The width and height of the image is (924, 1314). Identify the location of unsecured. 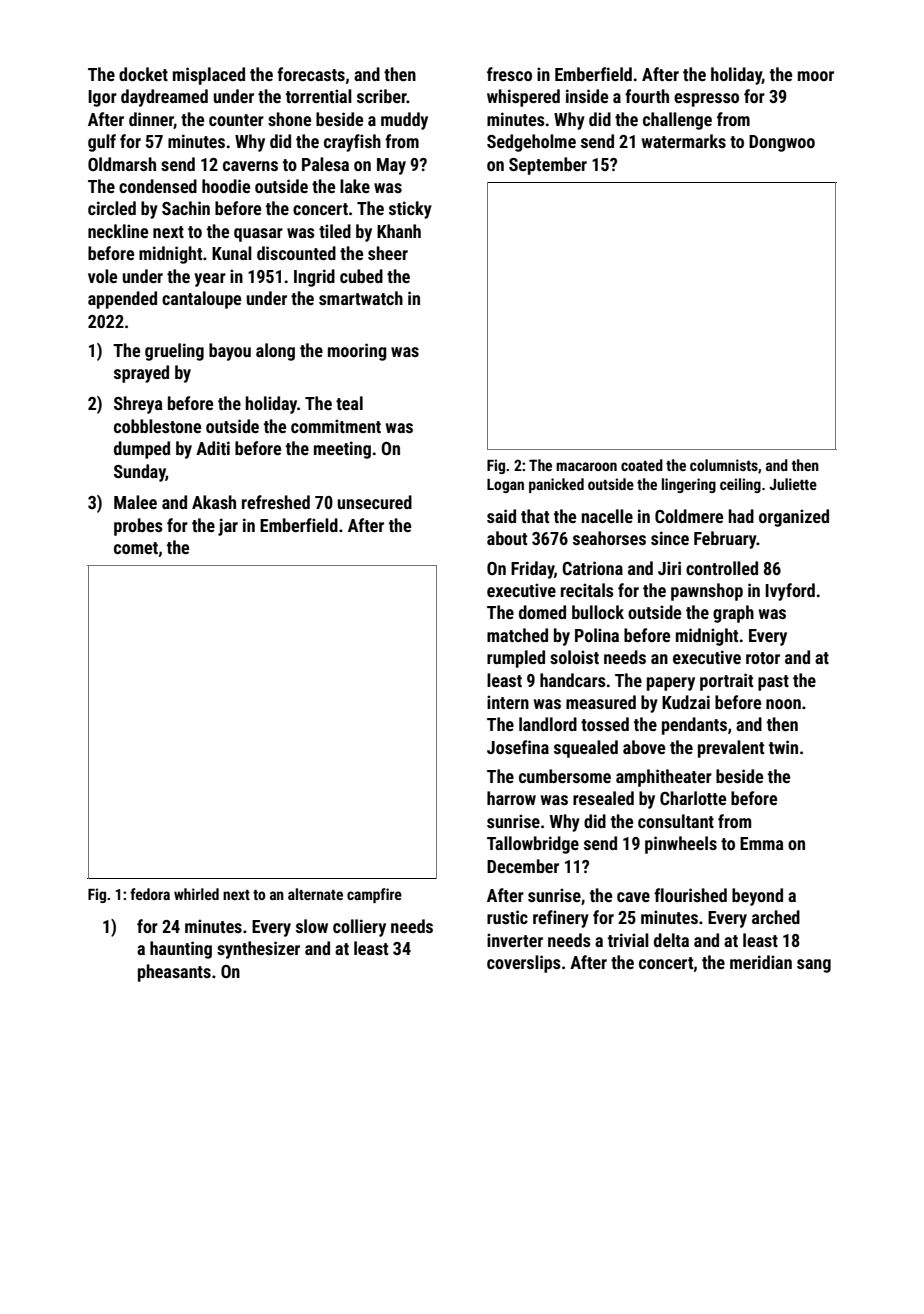
(375, 502).
